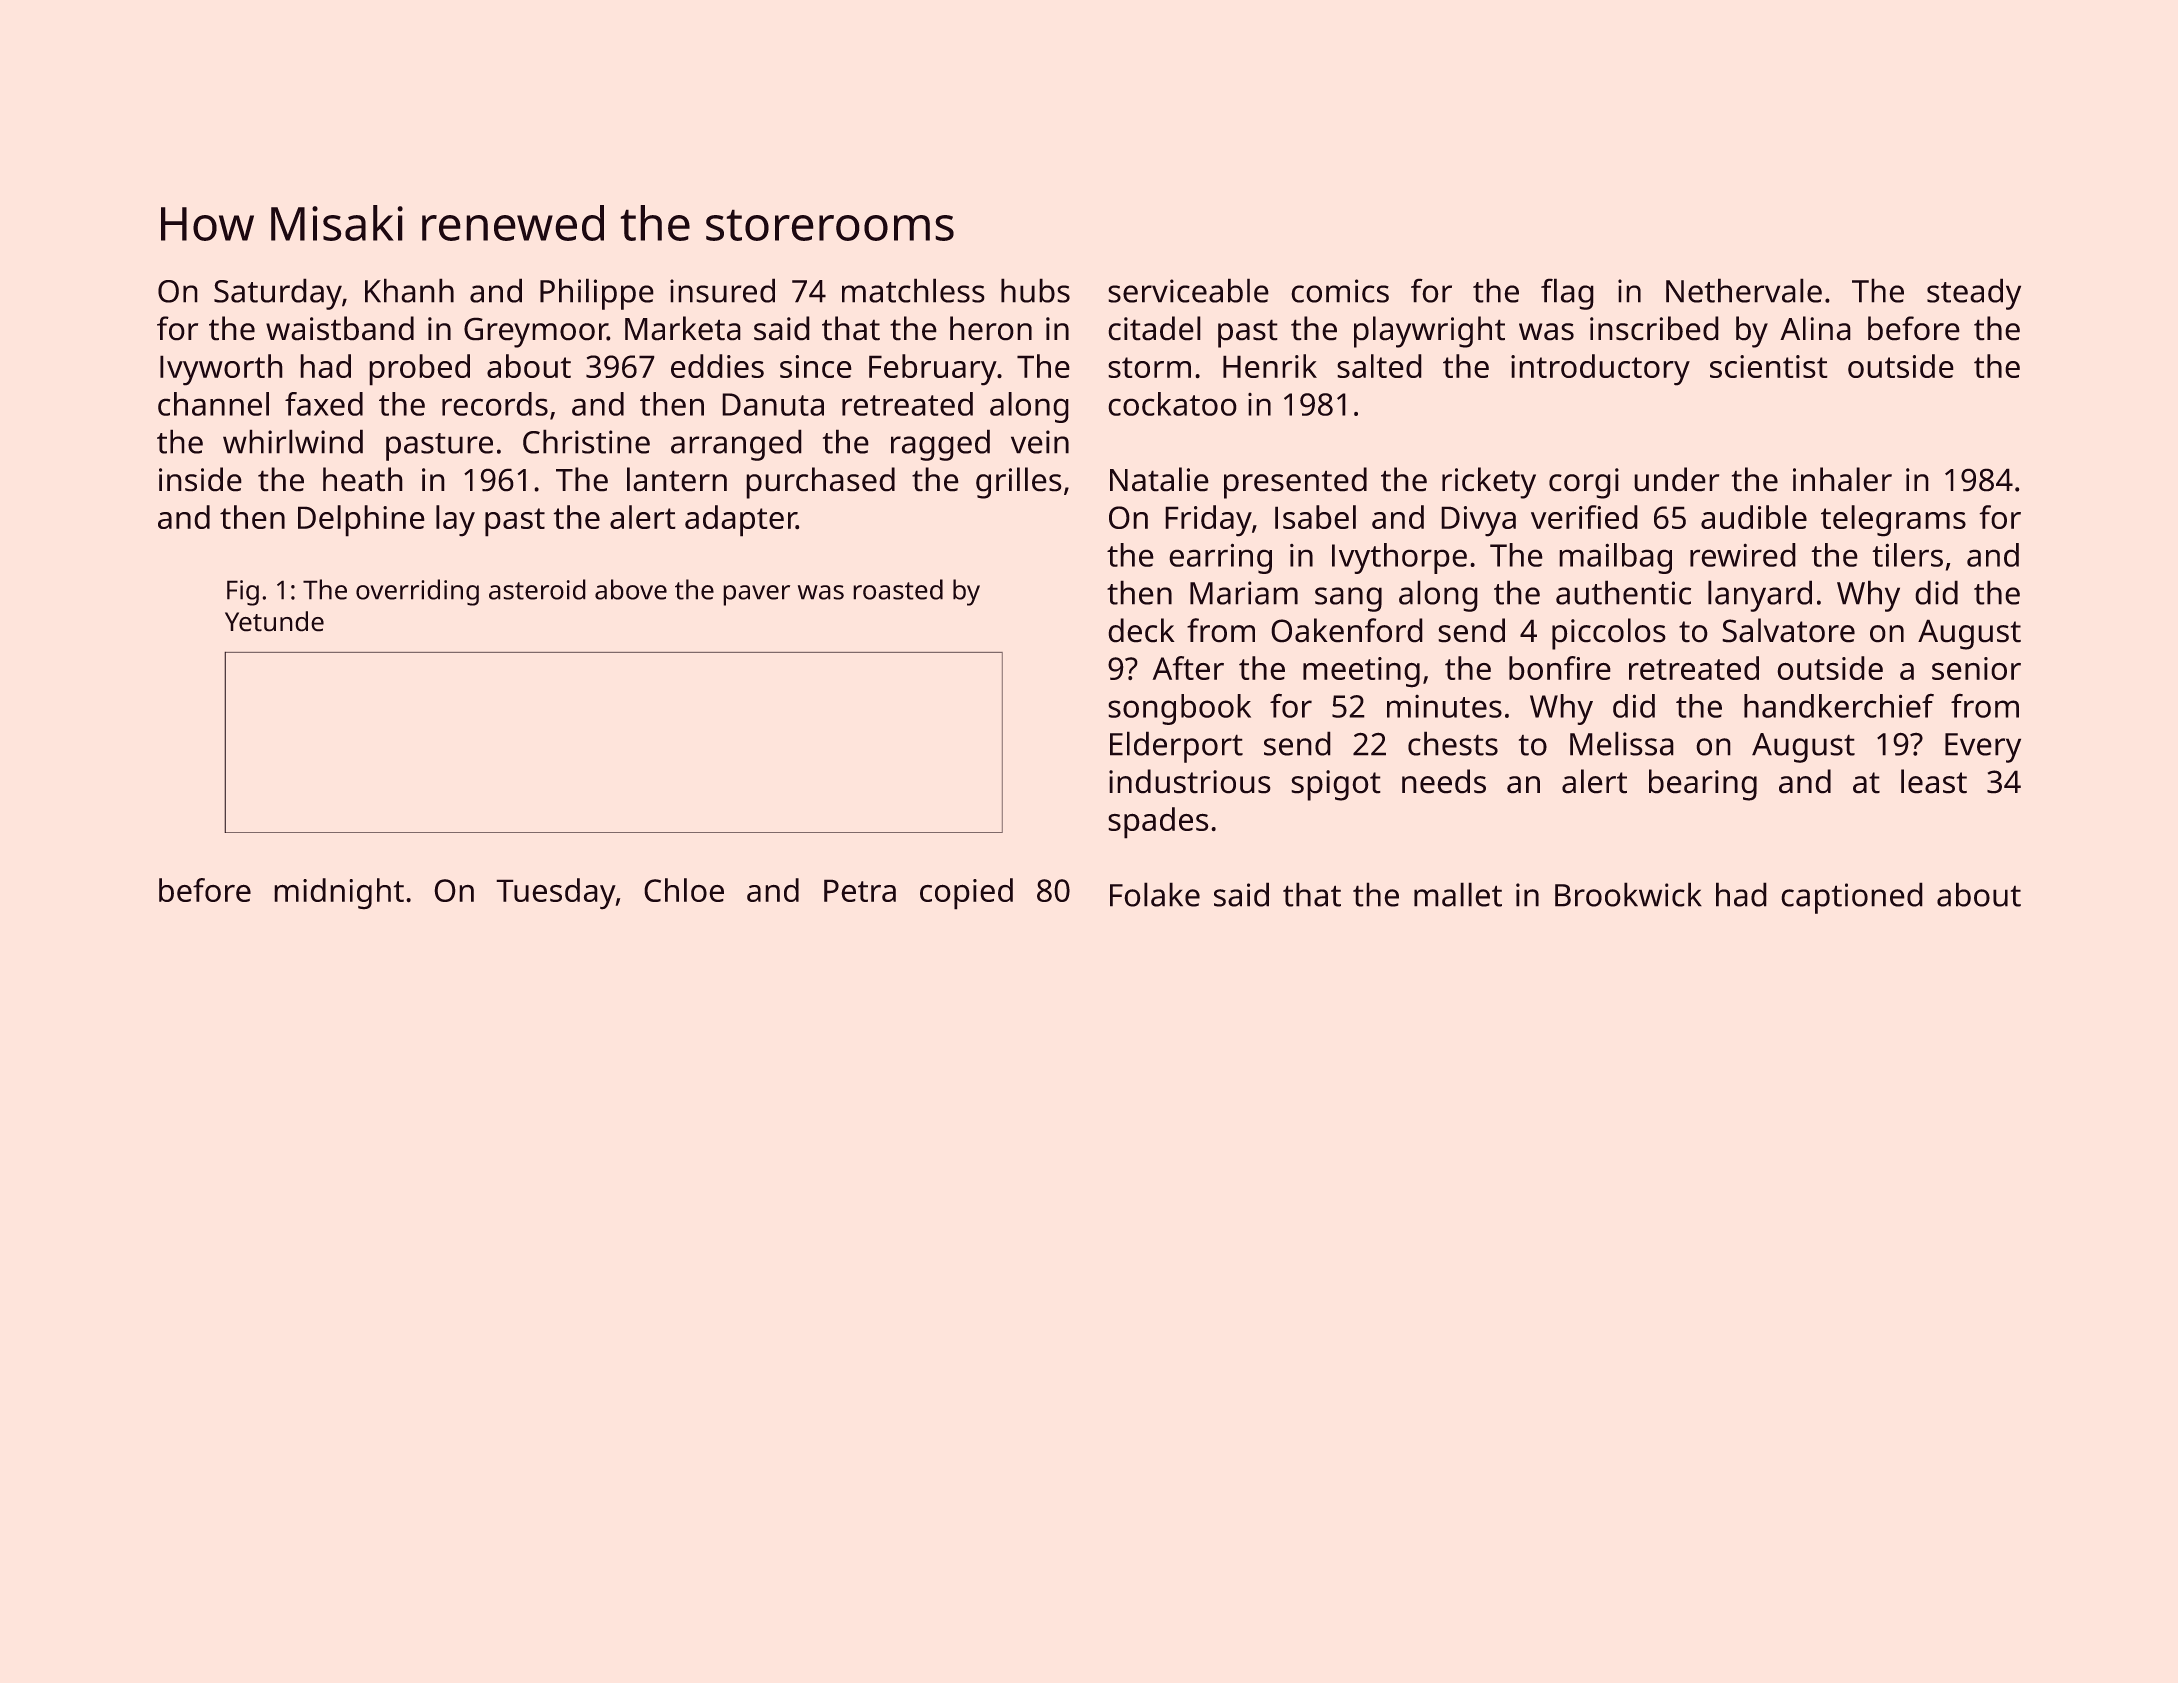 The image size is (2178, 1683). What do you see at coordinates (1600, 370) in the screenshot?
I see `introductory` at bounding box center [1600, 370].
